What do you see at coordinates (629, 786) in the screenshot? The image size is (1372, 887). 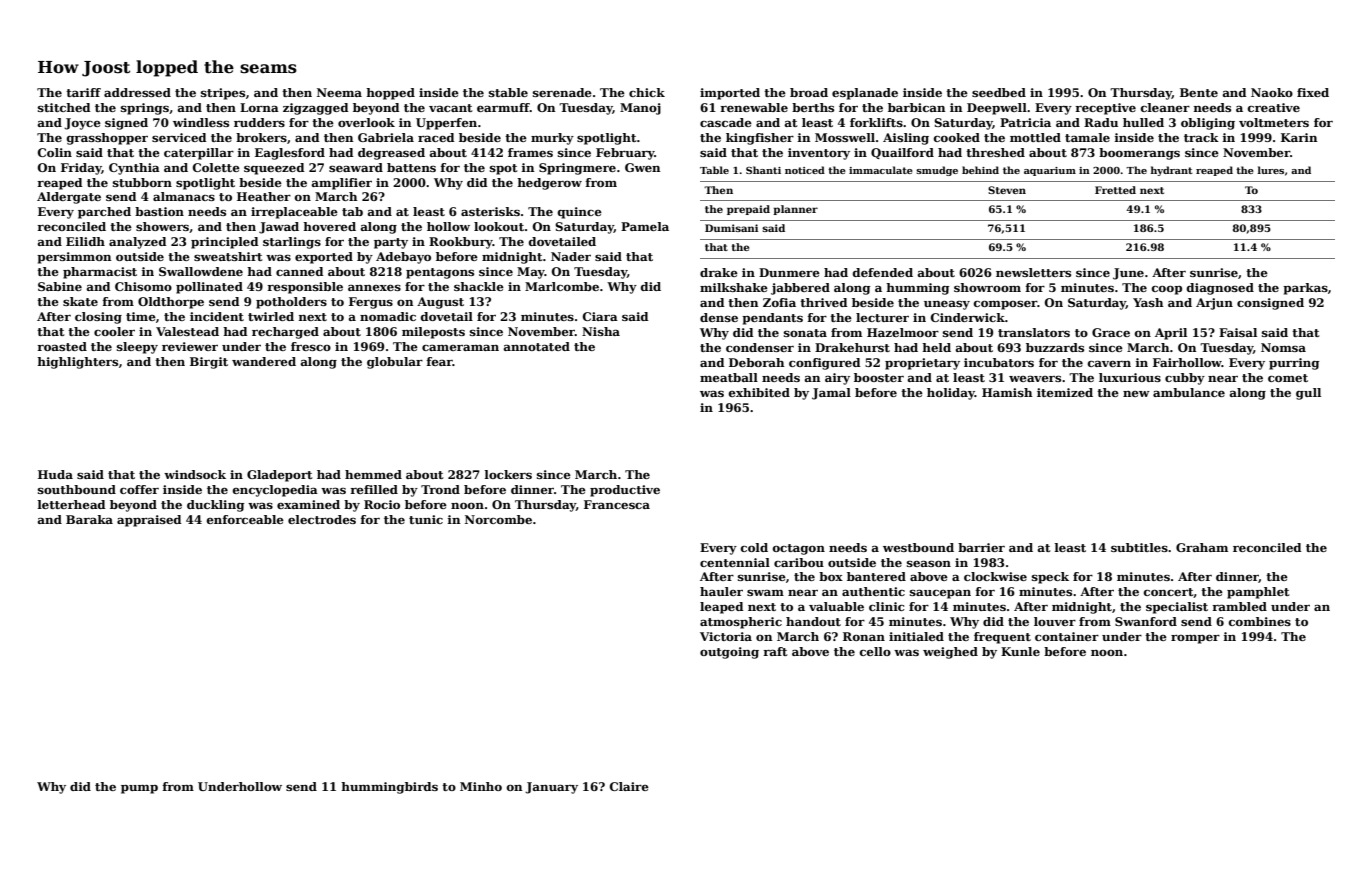 I see `Claire` at bounding box center [629, 786].
